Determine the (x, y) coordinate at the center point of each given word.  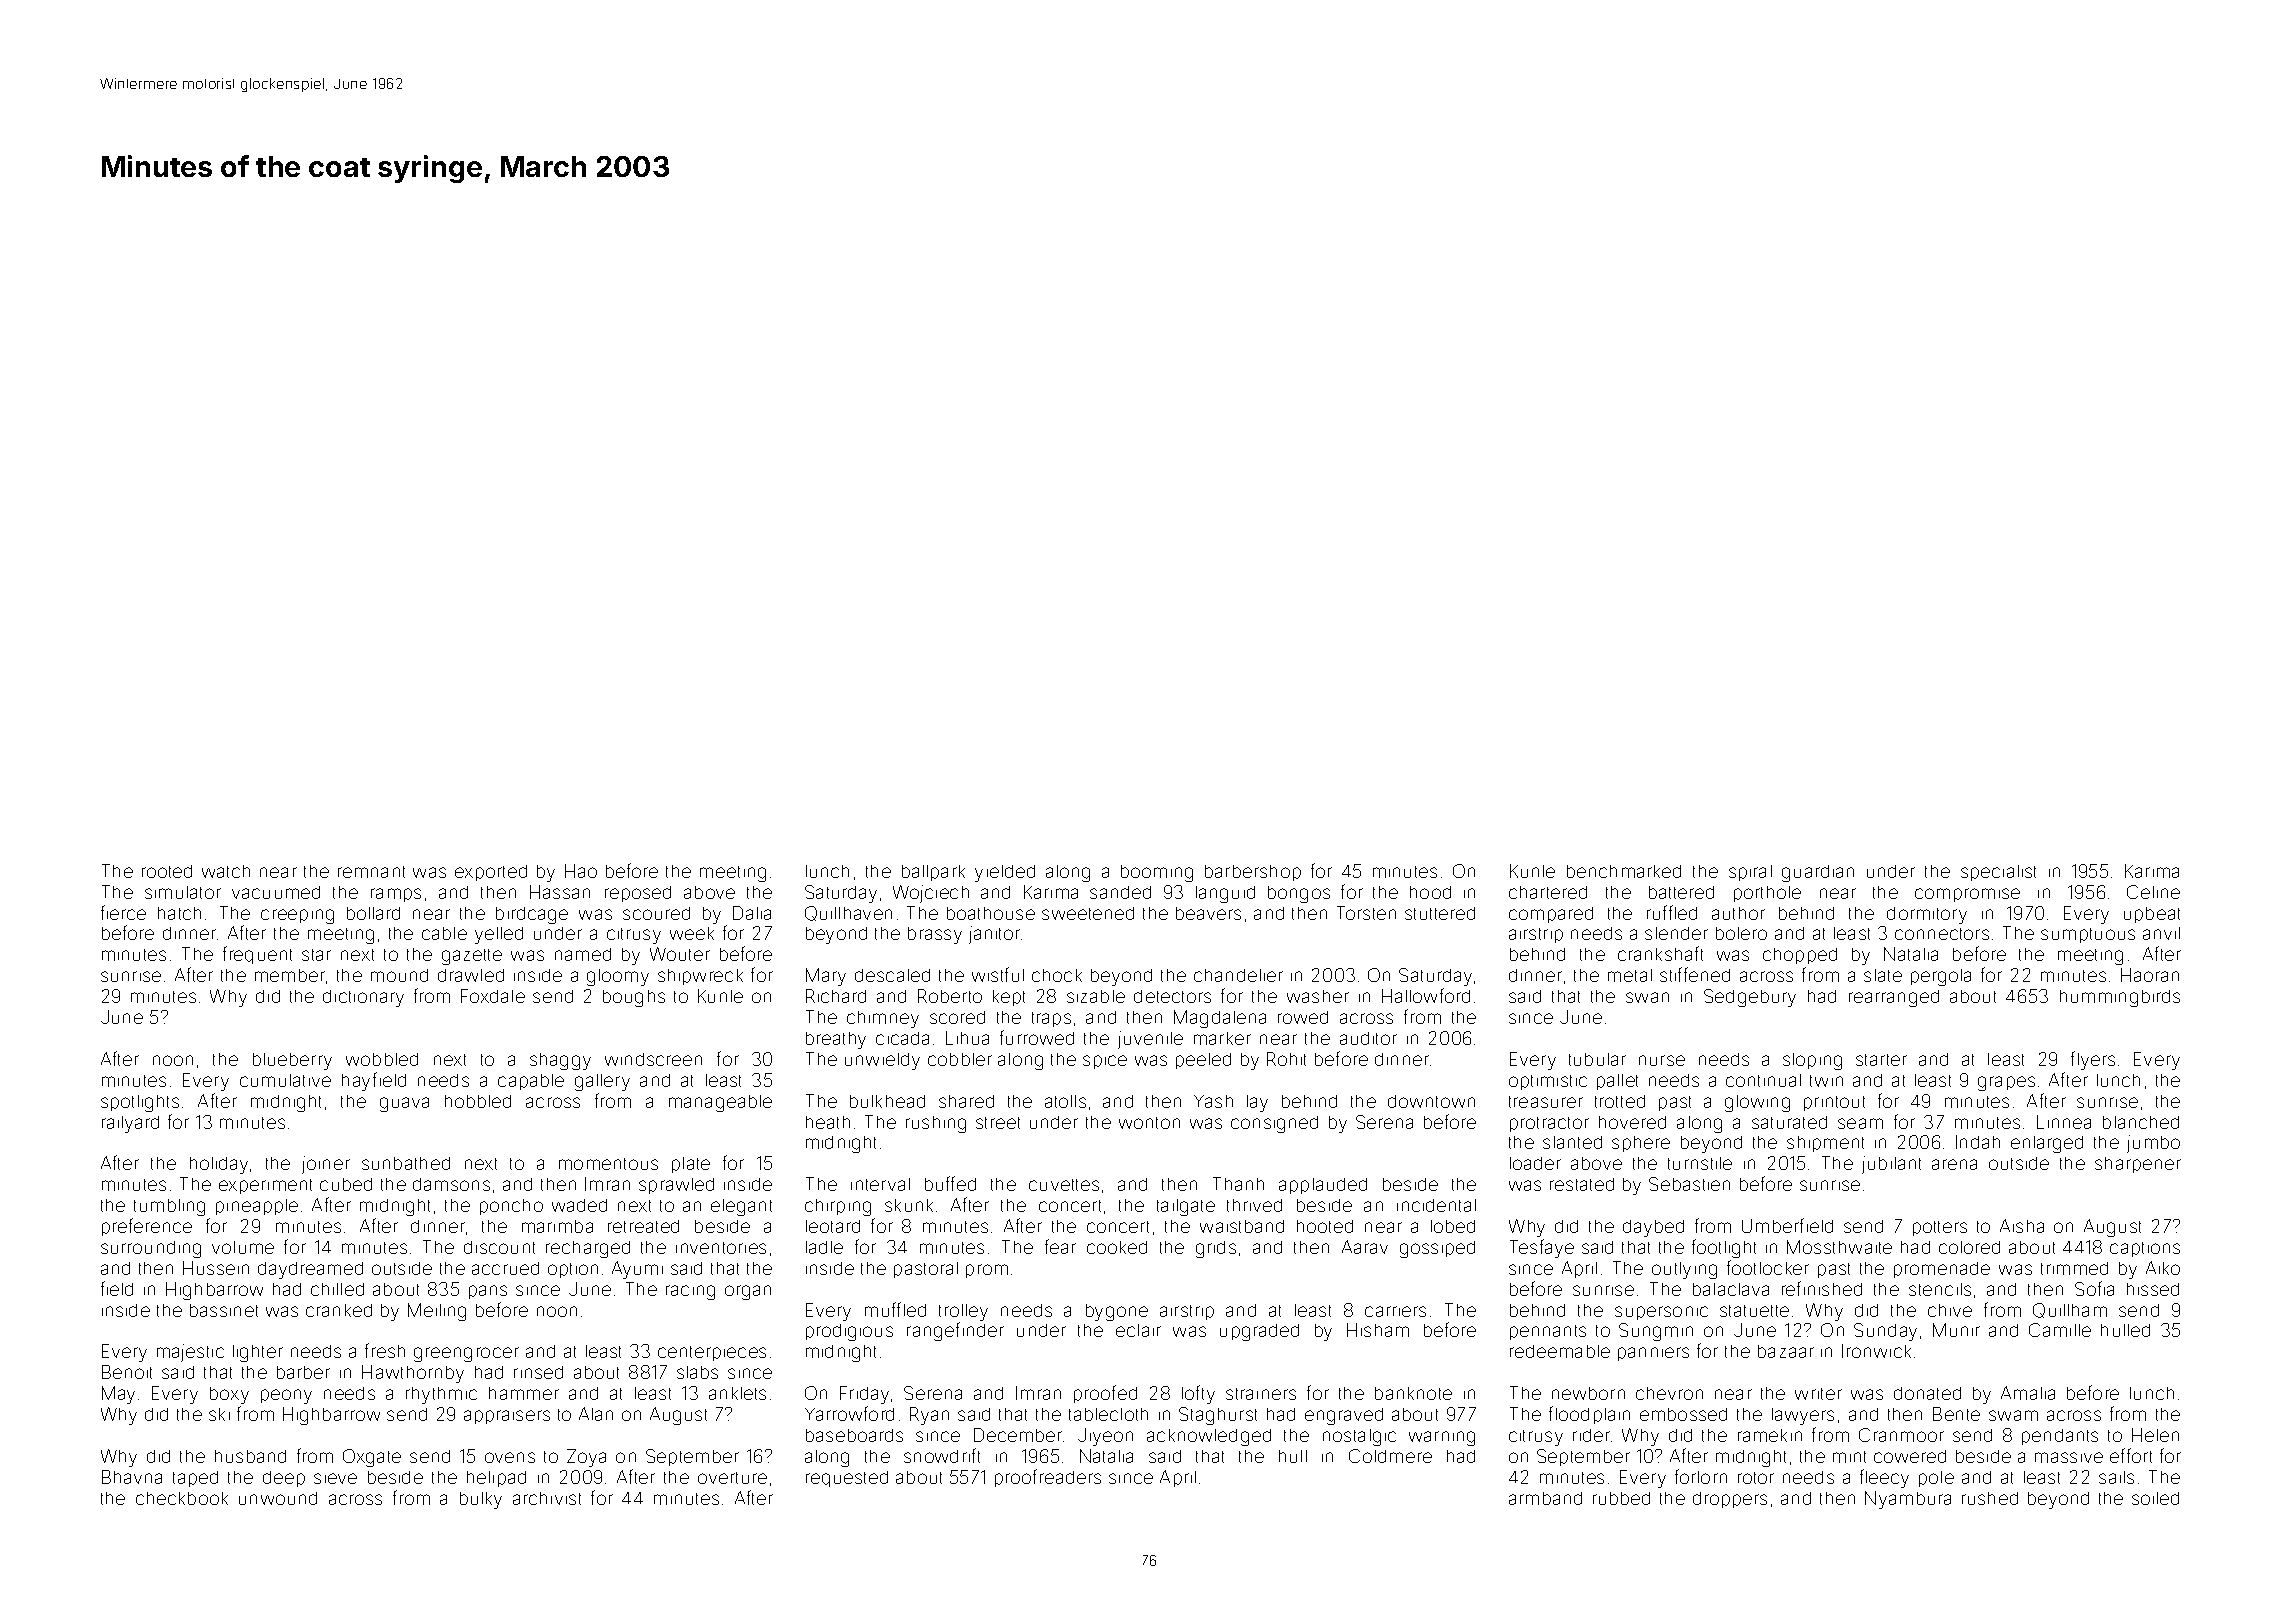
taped (195, 1479)
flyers (2093, 1060)
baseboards (854, 1435)
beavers (1208, 913)
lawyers (1803, 1416)
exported (491, 873)
